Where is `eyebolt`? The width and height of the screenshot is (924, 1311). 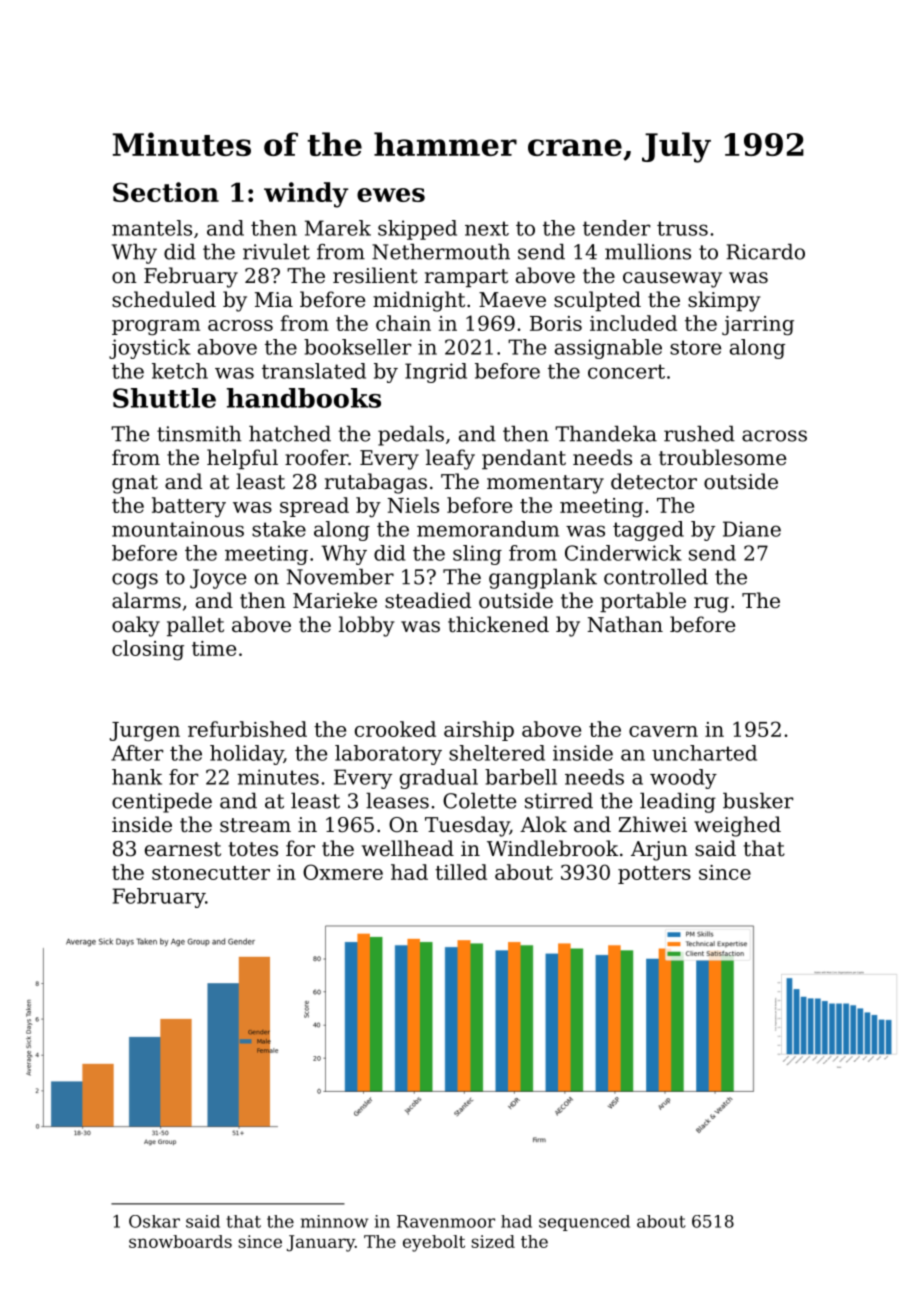 eyebolt is located at coordinates (434, 1243).
